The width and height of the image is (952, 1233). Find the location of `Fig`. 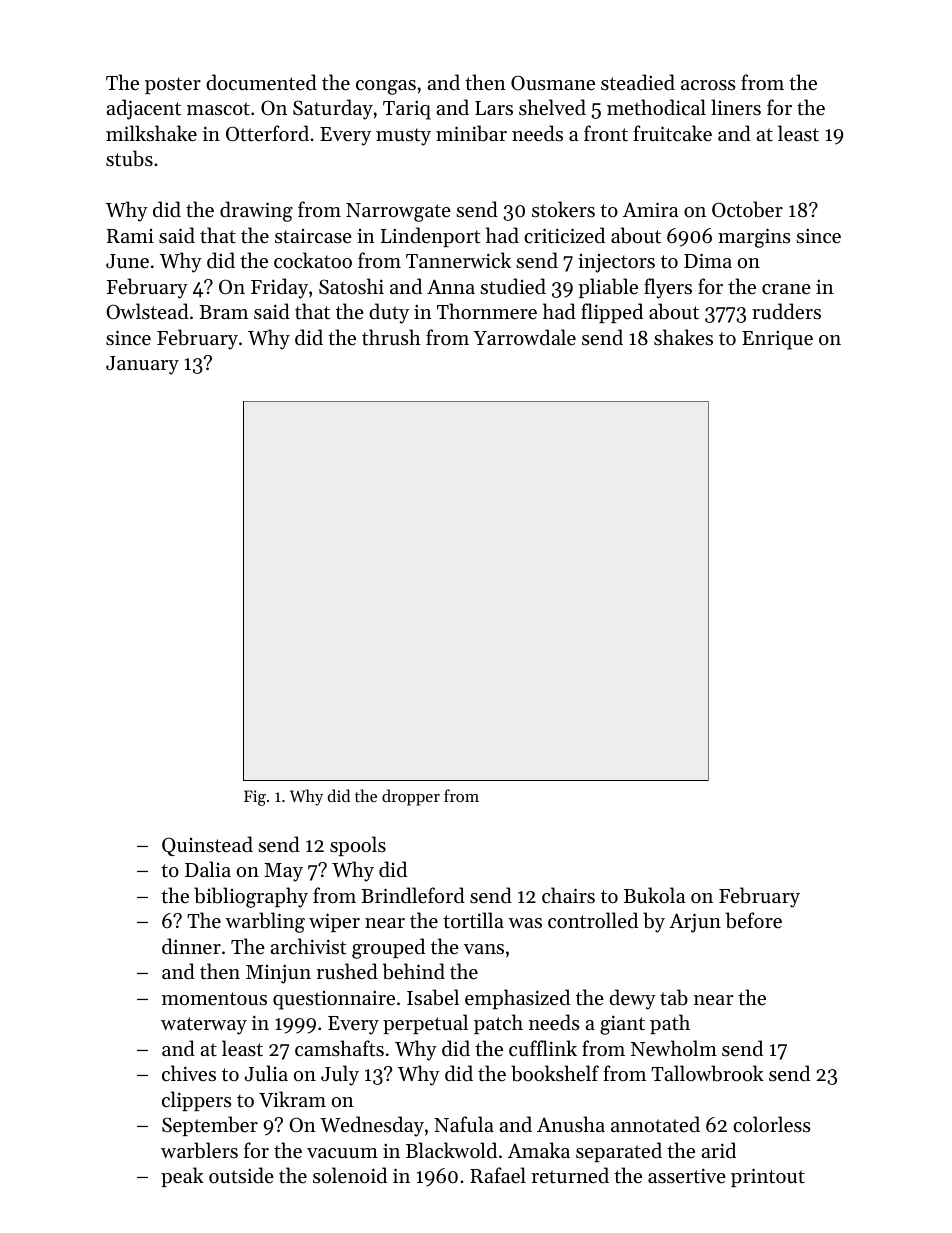

Fig is located at coordinates (255, 798).
